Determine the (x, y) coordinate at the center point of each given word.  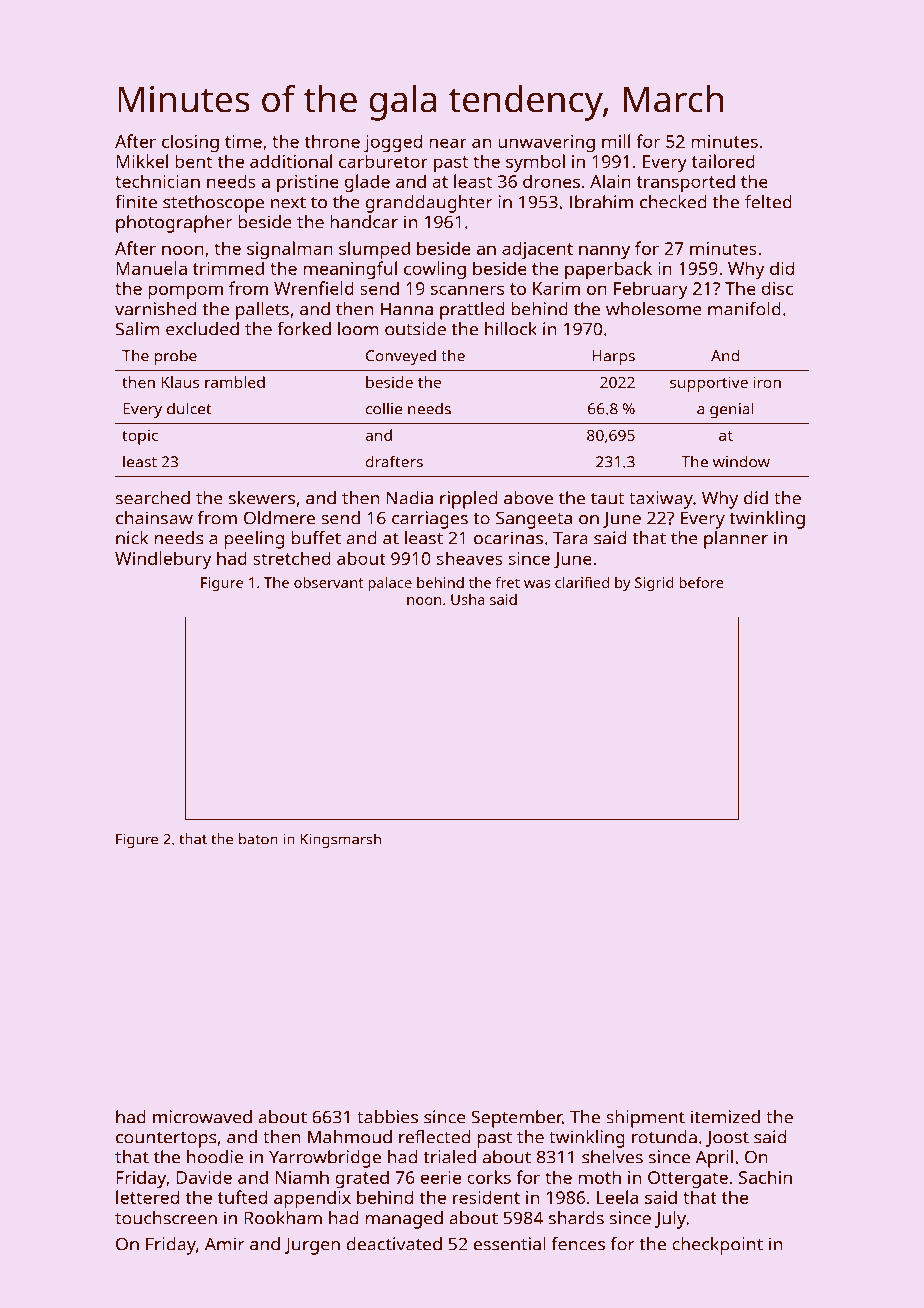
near (448, 143)
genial (732, 410)
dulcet (189, 408)
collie (384, 408)
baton (258, 839)
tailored (723, 161)
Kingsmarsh (340, 840)
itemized (725, 1117)
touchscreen (166, 1218)
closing (190, 143)
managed (404, 1220)
